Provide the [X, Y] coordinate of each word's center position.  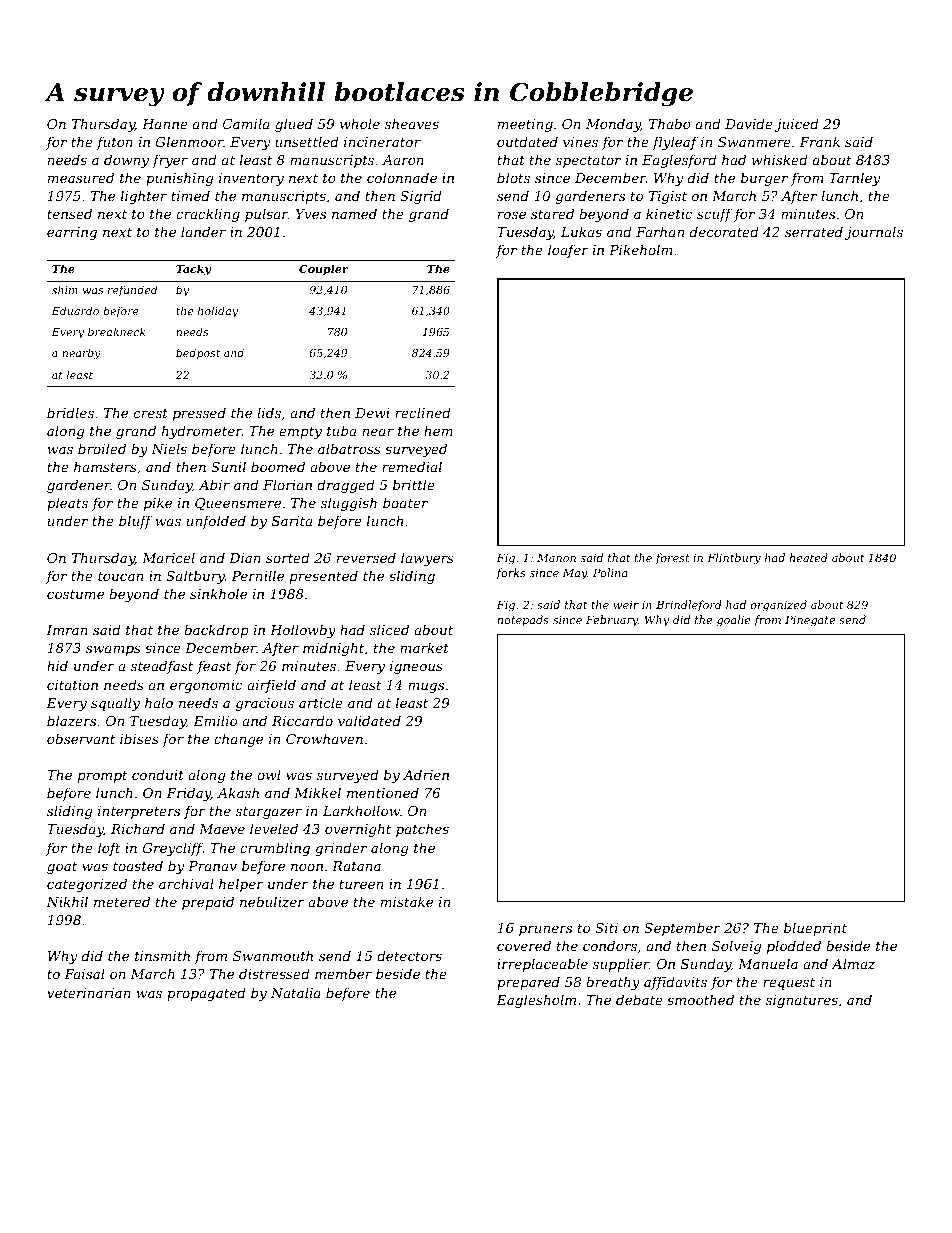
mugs [426, 687]
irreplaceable [542, 965]
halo [159, 702]
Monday [613, 125]
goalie [734, 621]
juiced [797, 125]
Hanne [165, 124]
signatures [802, 1001]
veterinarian [89, 993]
